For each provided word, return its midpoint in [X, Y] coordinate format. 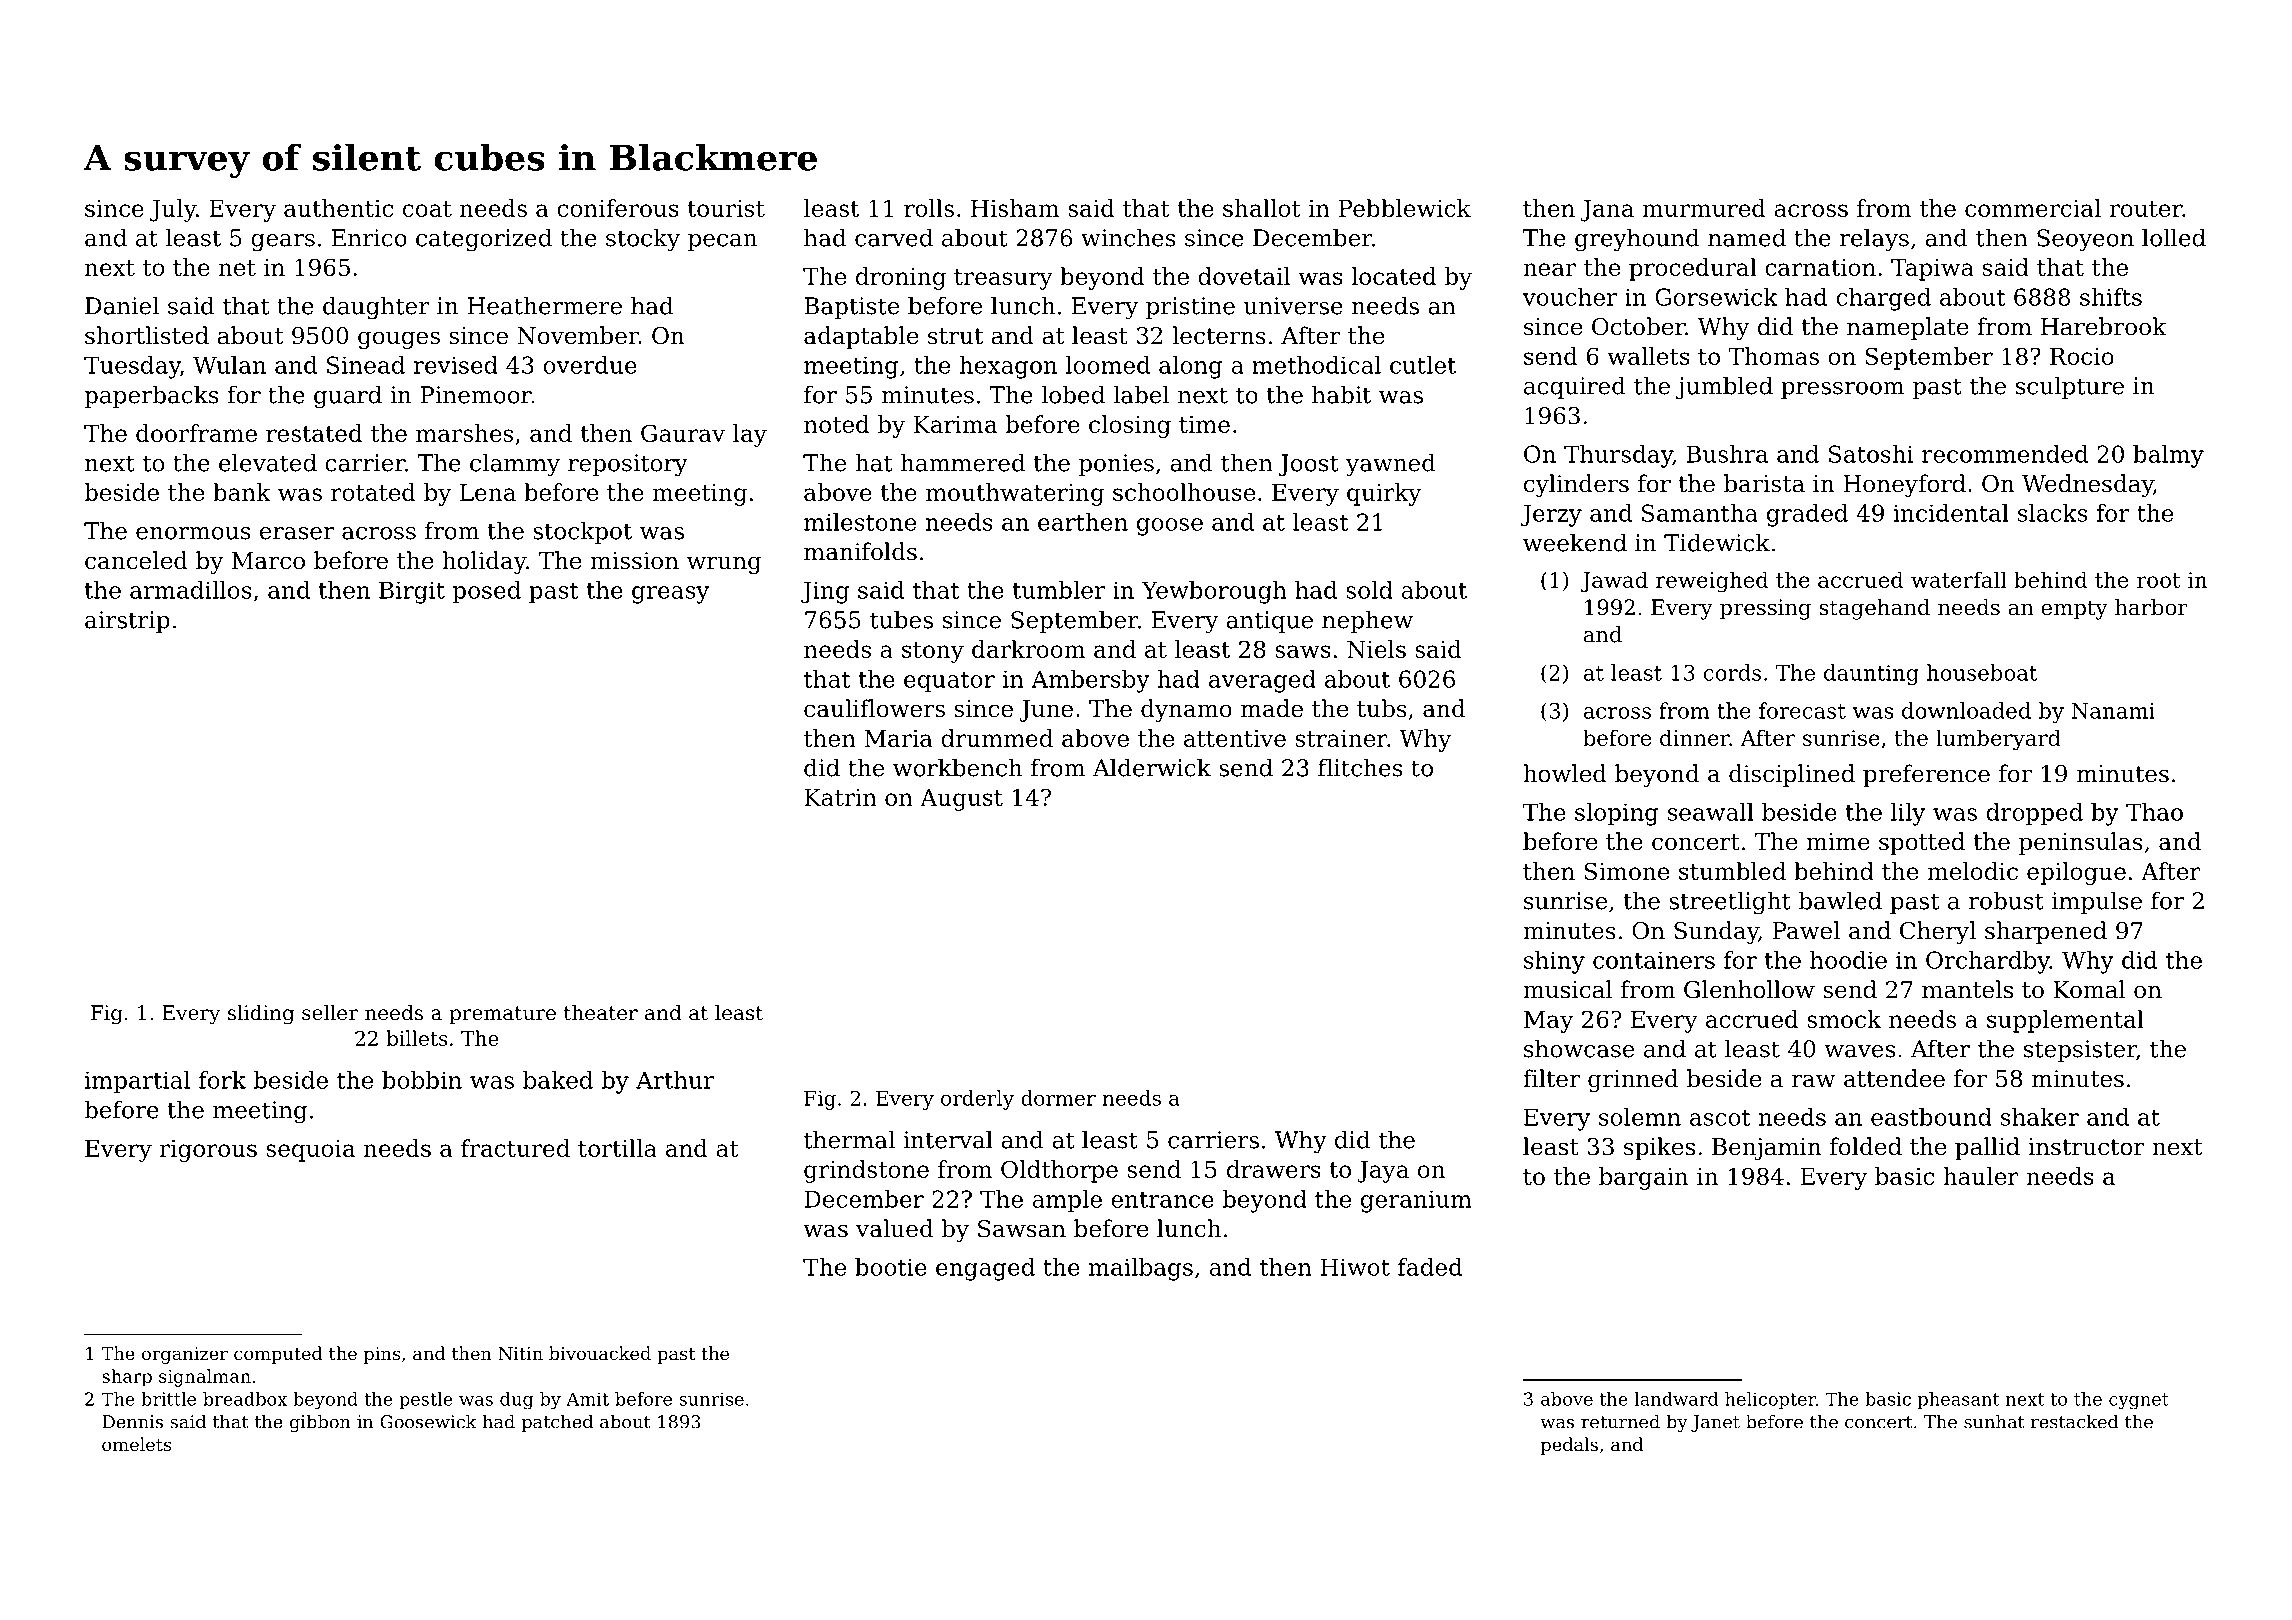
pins [382, 1355]
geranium [1416, 1201]
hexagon [1008, 367]
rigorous [208, 1151]
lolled [2174, 237]
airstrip [127, 622]
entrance [1162, 1200]
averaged [1262, 681]
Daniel [122, 305]
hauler [1981, 1176]
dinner [1694, 737]
